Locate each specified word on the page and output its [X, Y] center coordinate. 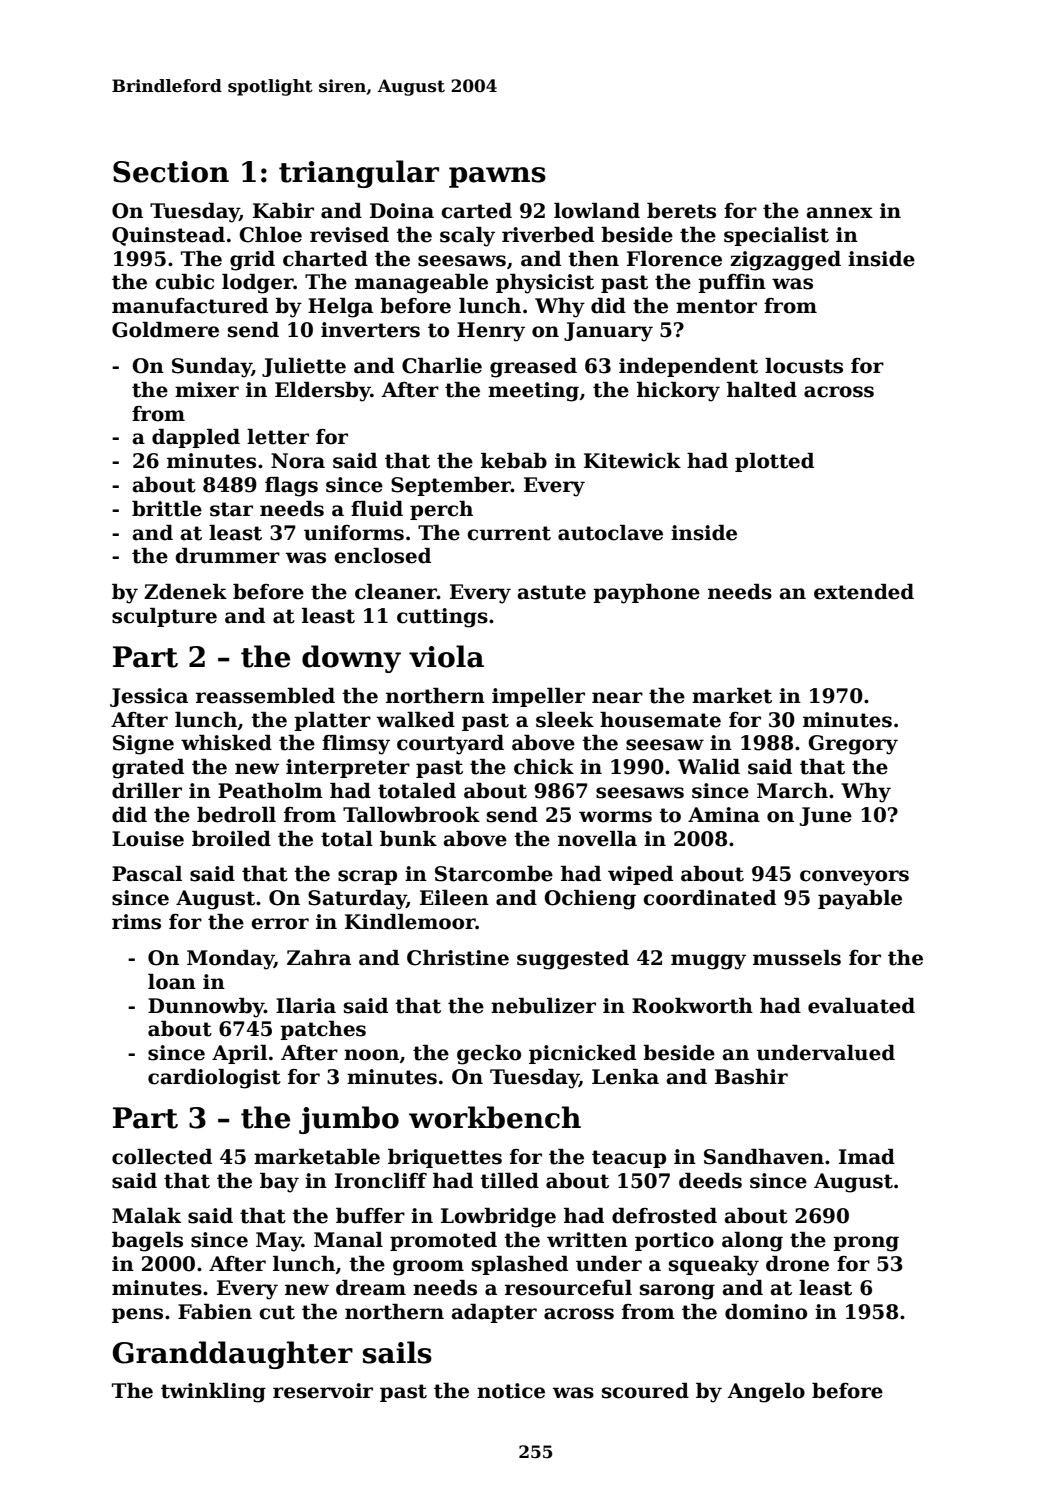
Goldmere [165, 330]
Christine [458, 958]
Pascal [147, 874]
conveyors [854, 878]
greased [533, 368]
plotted [774, 462]
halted [762, 390]
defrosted [664, 1216]
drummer [227, 556]
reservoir [323, 1391]
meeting [533, 392]
